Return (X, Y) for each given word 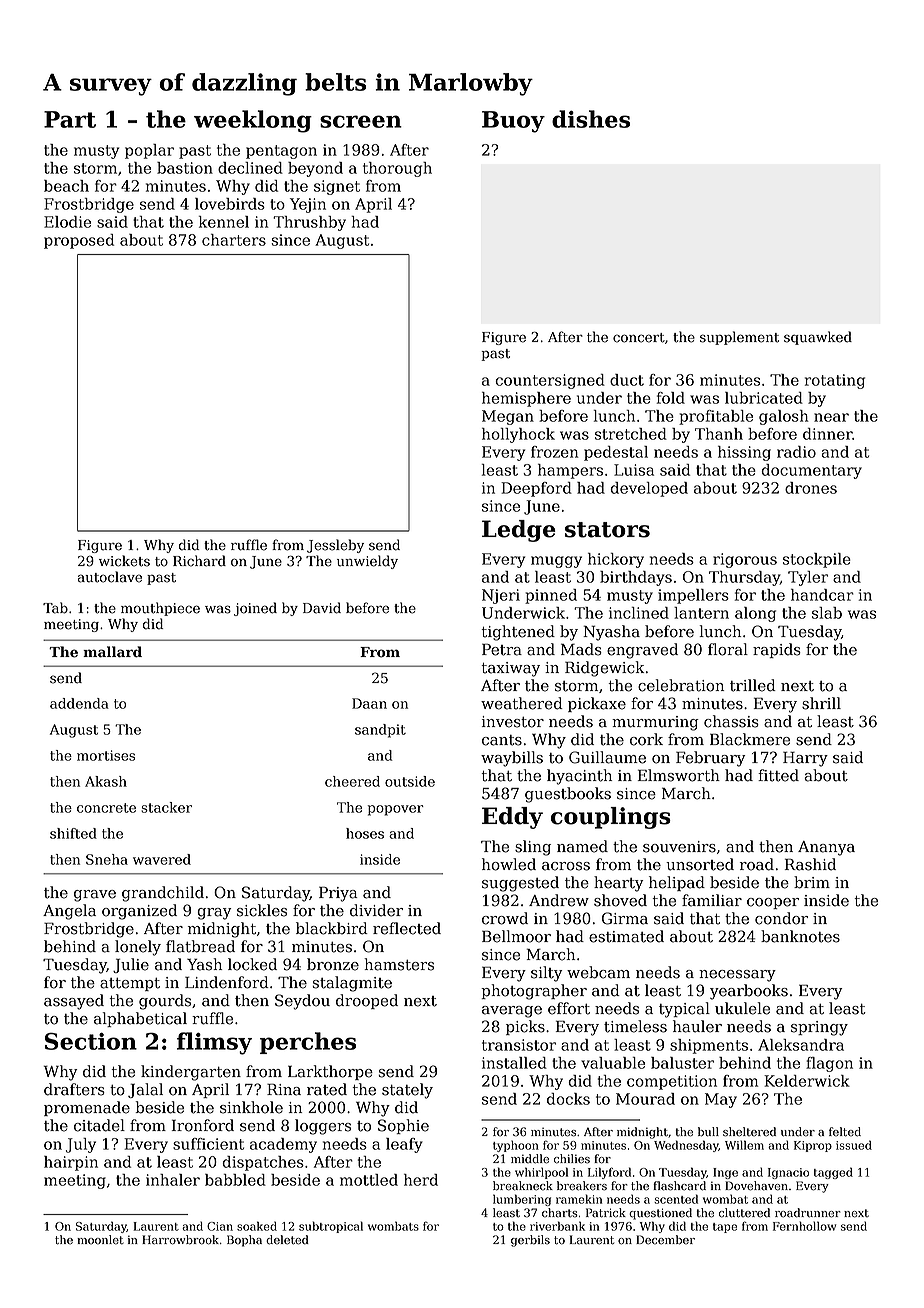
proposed (79, 241)
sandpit (380, 731)
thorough (397, 169)
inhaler (173, 1180)
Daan (369, 703)
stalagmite (352, 984)
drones (811, 488)
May (721, 1100)
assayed (74, 1002)
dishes (591, 119)
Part (70, 119)
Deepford (536, 489)
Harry (805, 759)
